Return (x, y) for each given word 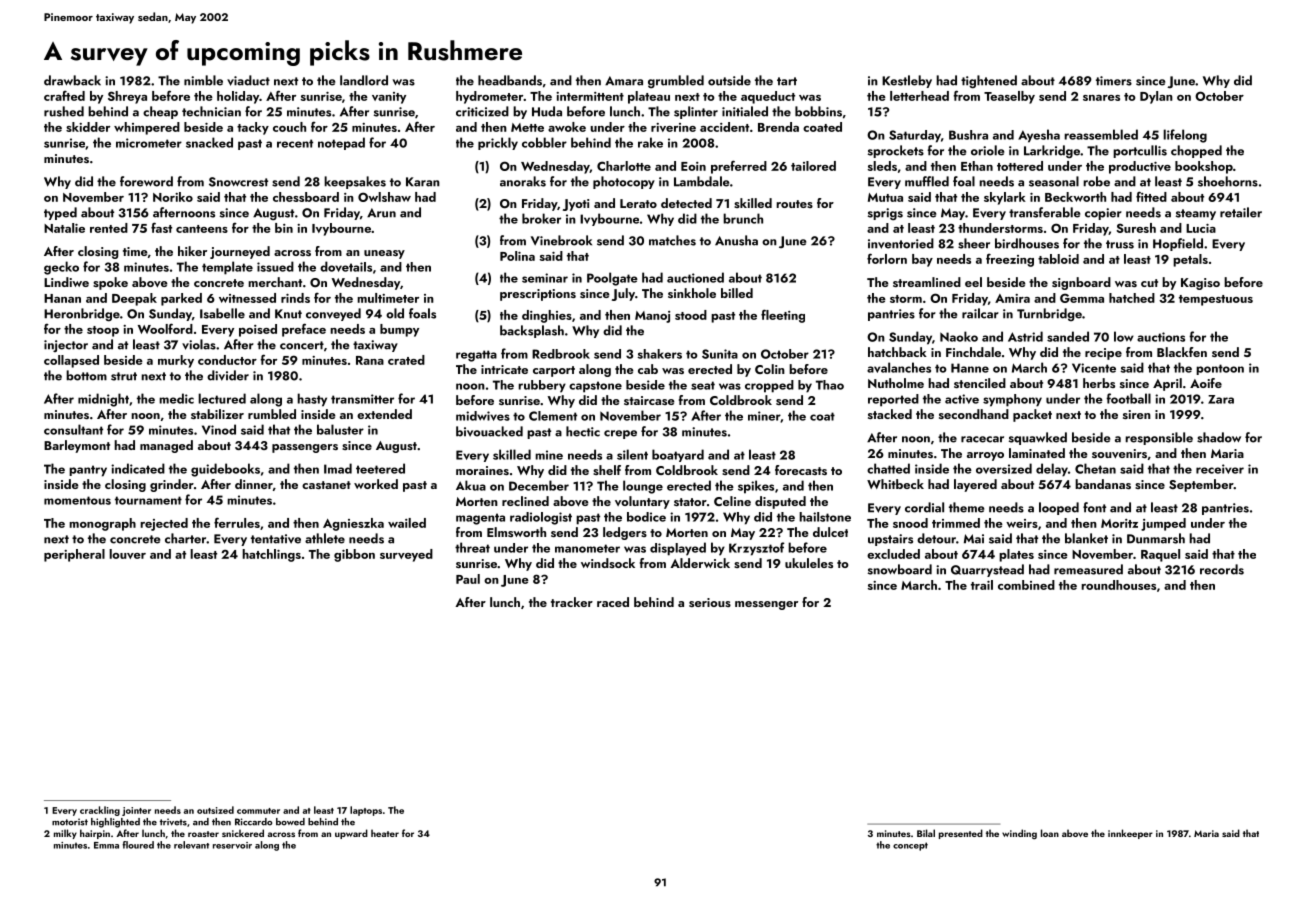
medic (176, 398)
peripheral (74, 555)
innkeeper (1130, 834)
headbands (510, 80)
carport (554, 371)
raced (613, 602)
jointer (136, 811)
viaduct (248, 80)
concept (910, 846)
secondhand (974, 414)
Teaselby (1009, 97)
